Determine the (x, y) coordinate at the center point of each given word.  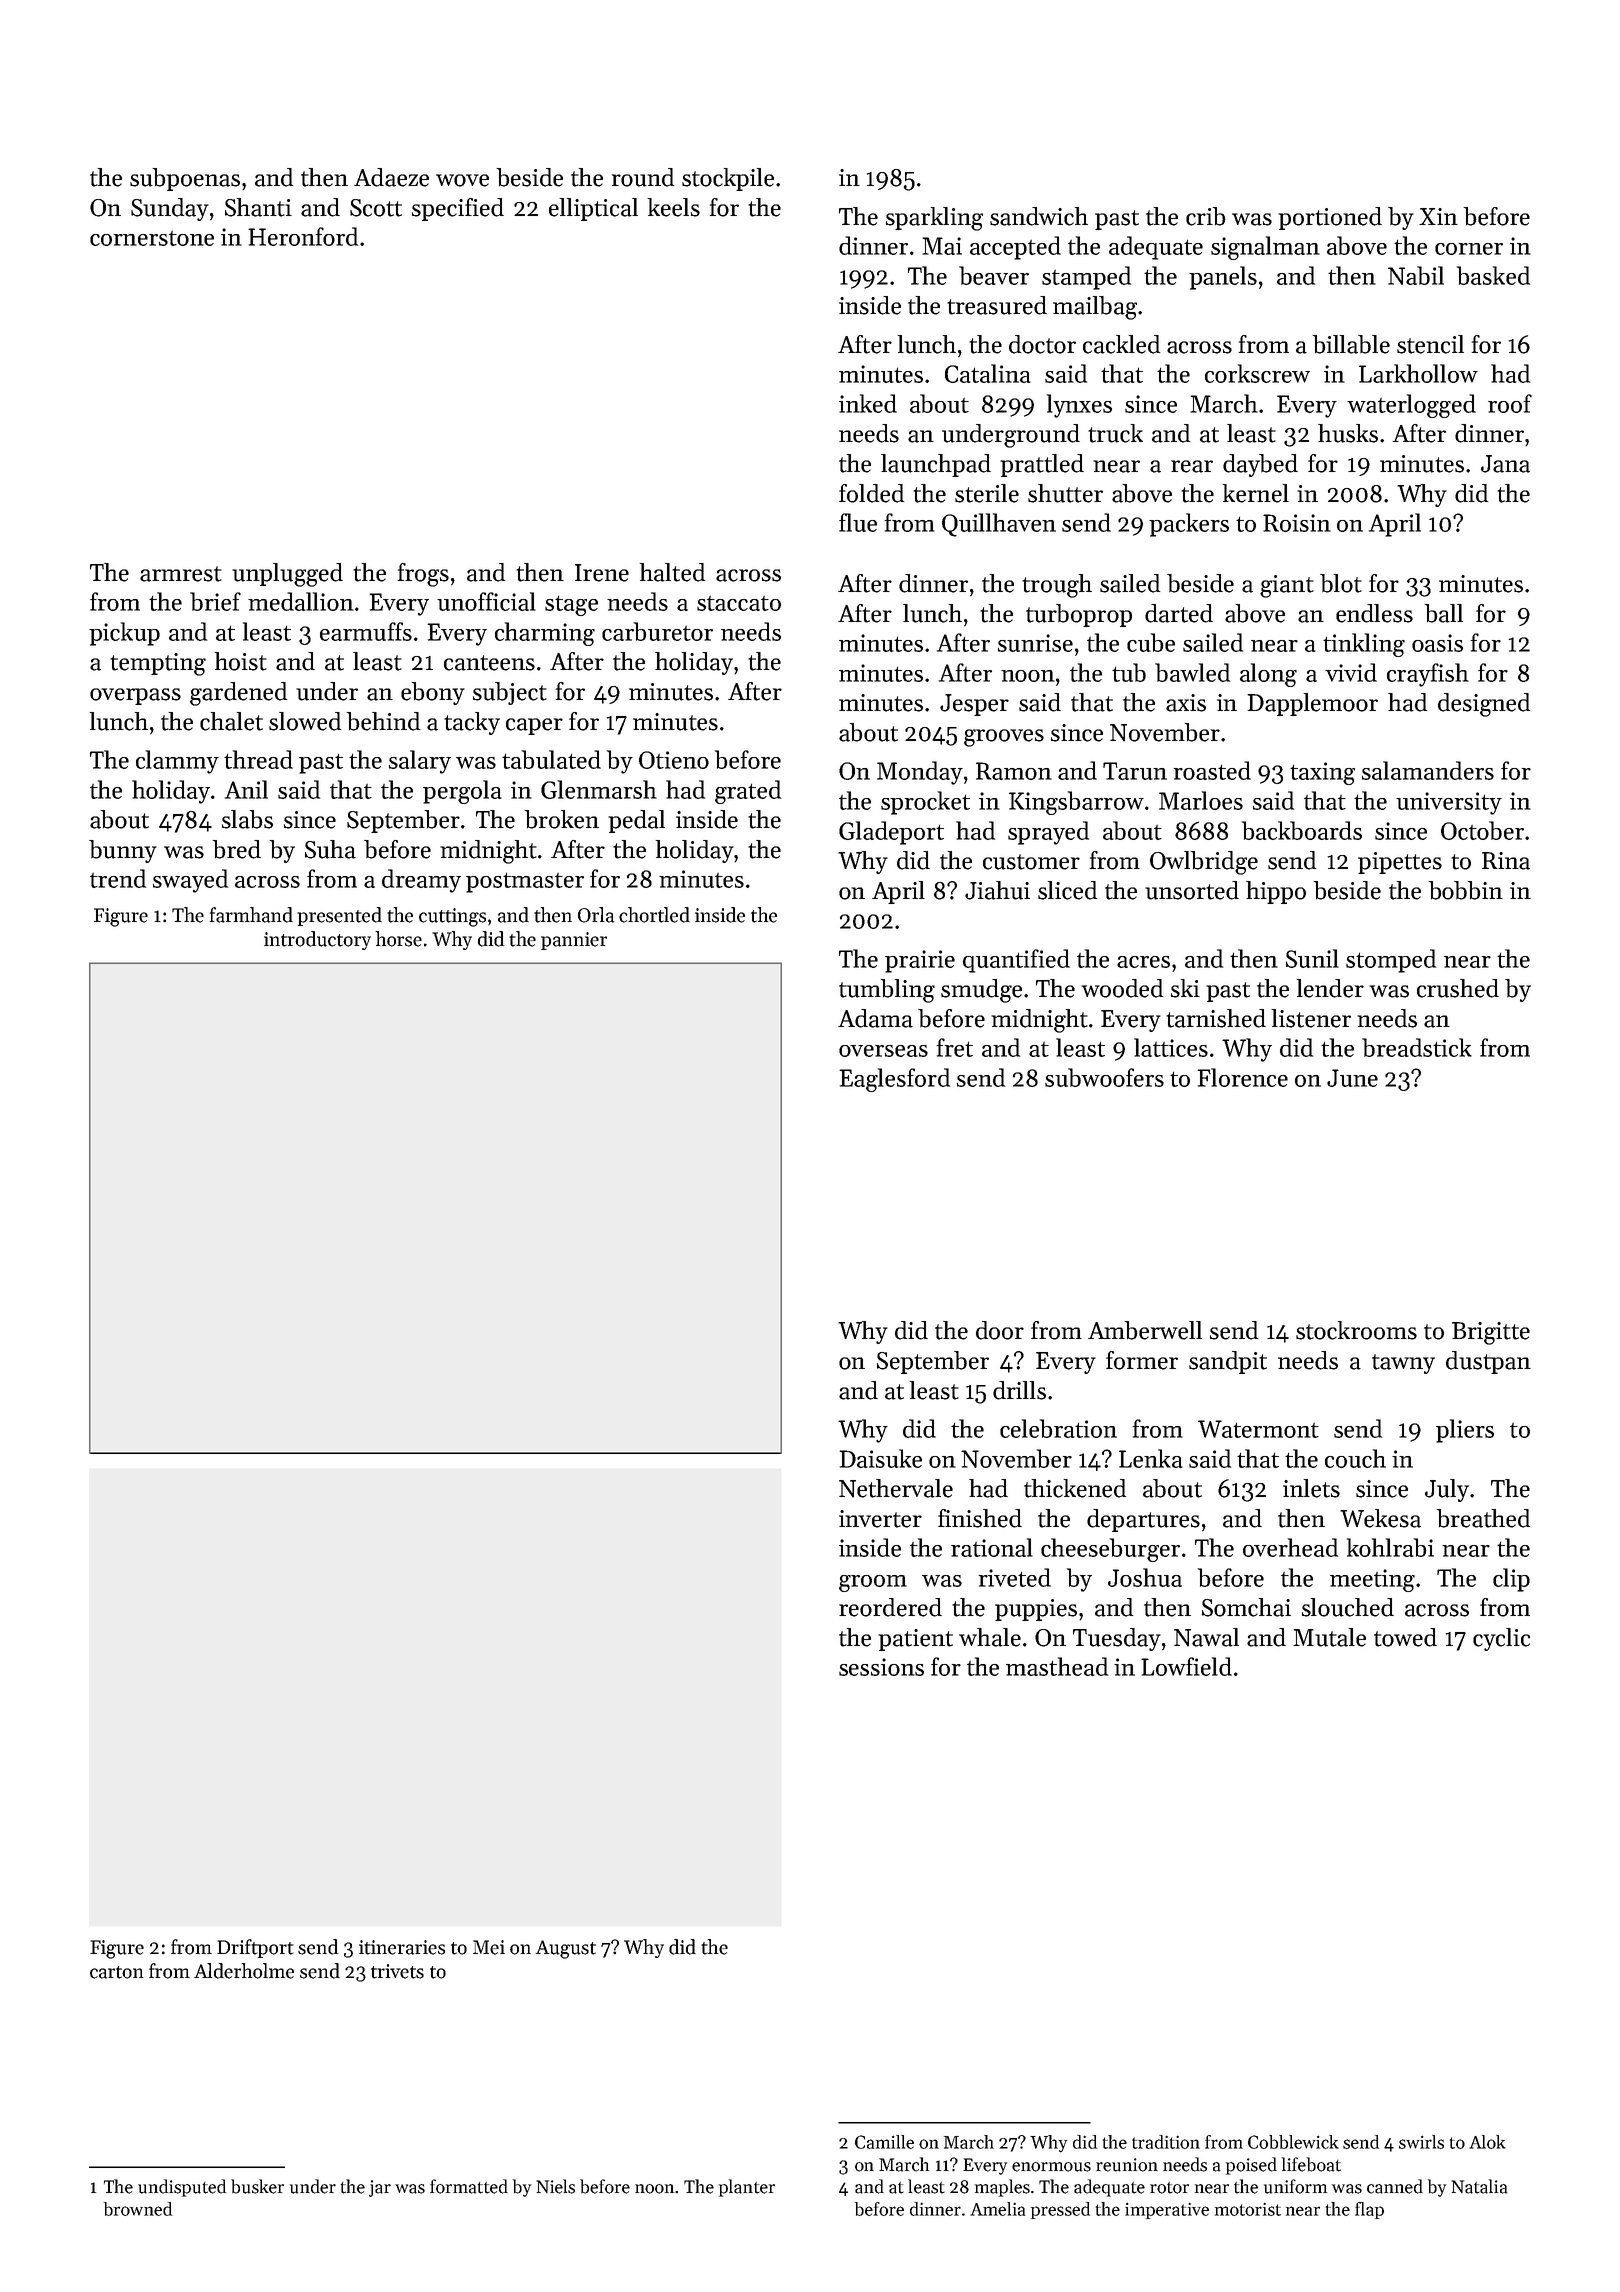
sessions (881, 1667)
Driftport (255, 1948)
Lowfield (1186, 1666)
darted (1179, 613)
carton (116, 1972)
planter (747, 2188)
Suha (330, 849)
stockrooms (1356, 1330)
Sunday (170, 209)
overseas (883, 1051)
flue (858, 522)
